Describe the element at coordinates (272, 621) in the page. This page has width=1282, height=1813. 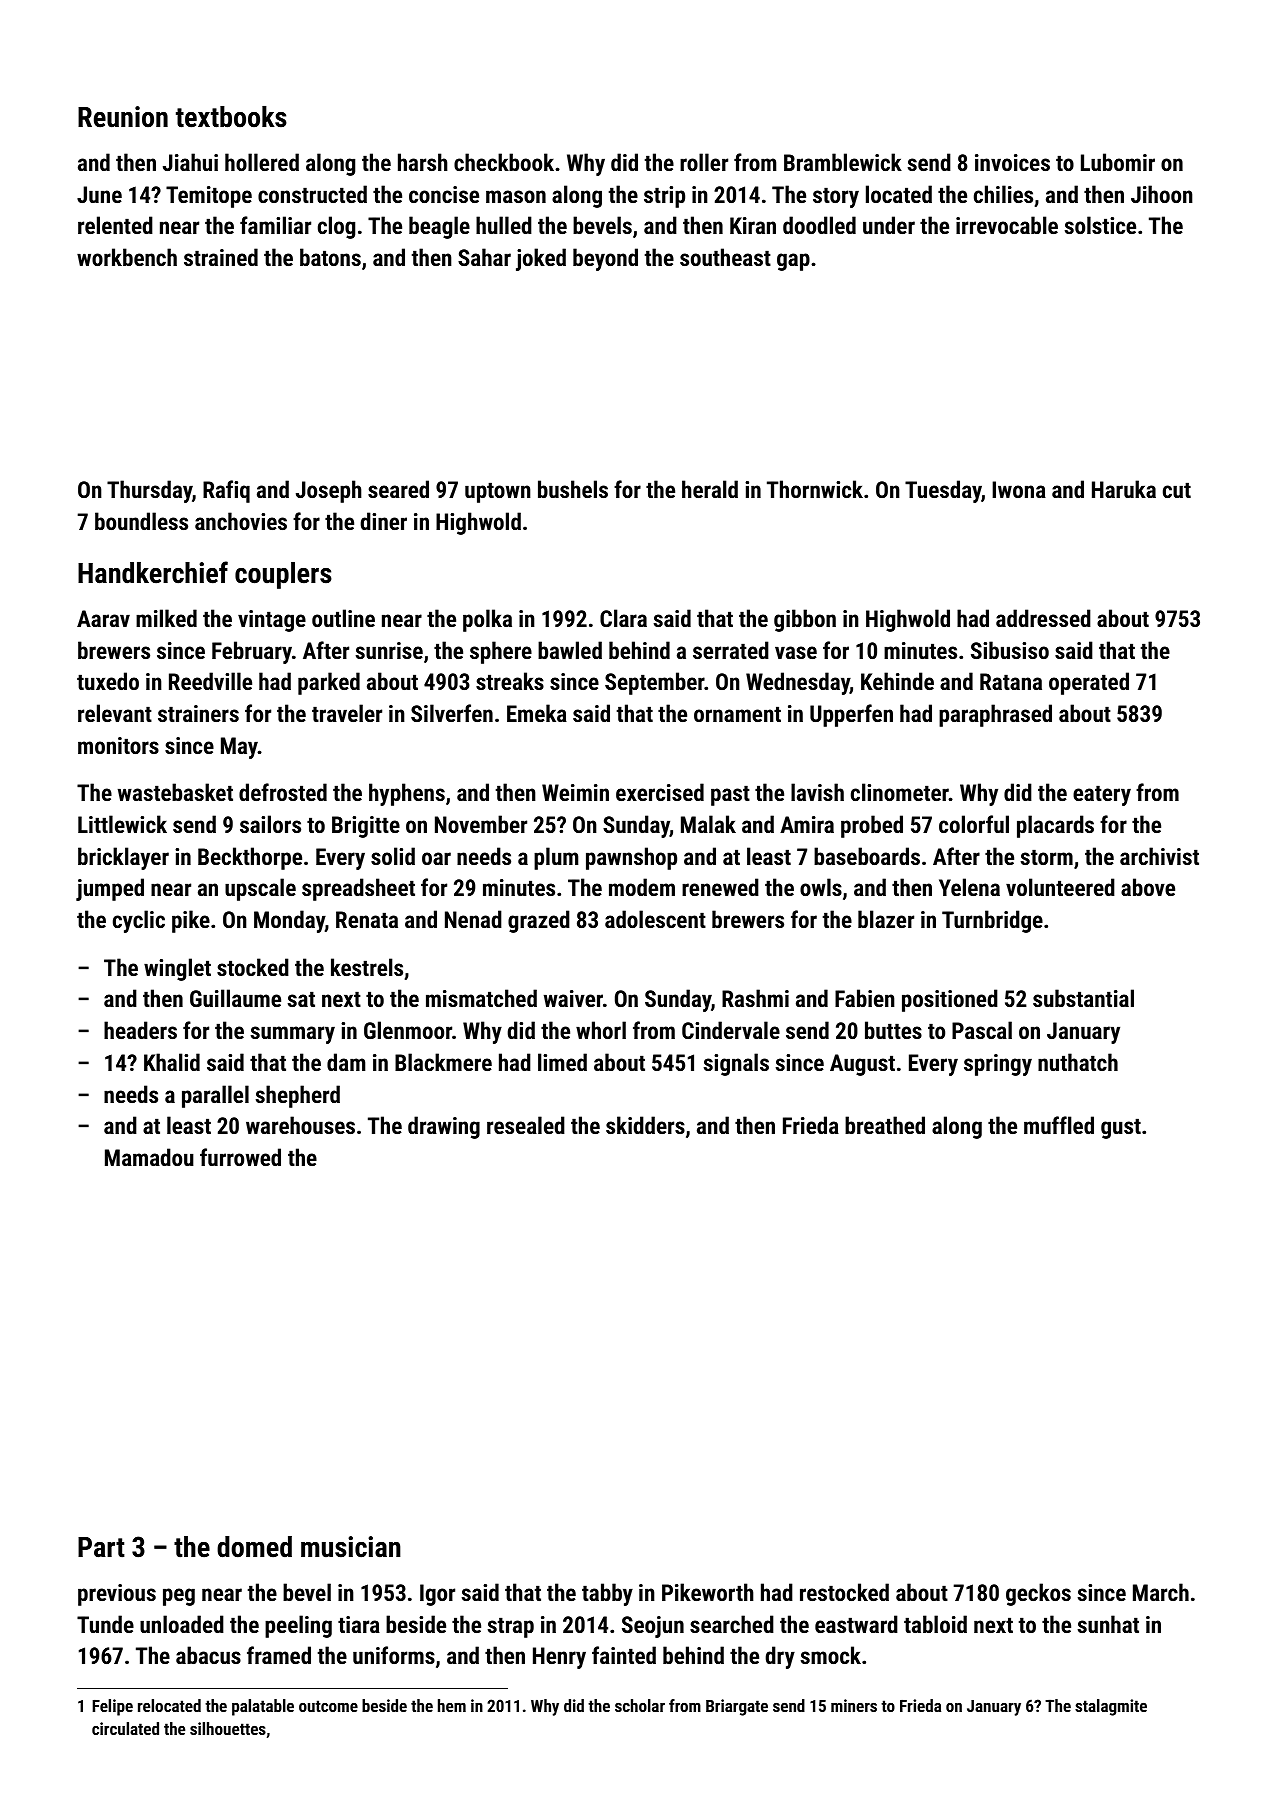
I see `vintage` at that location.
